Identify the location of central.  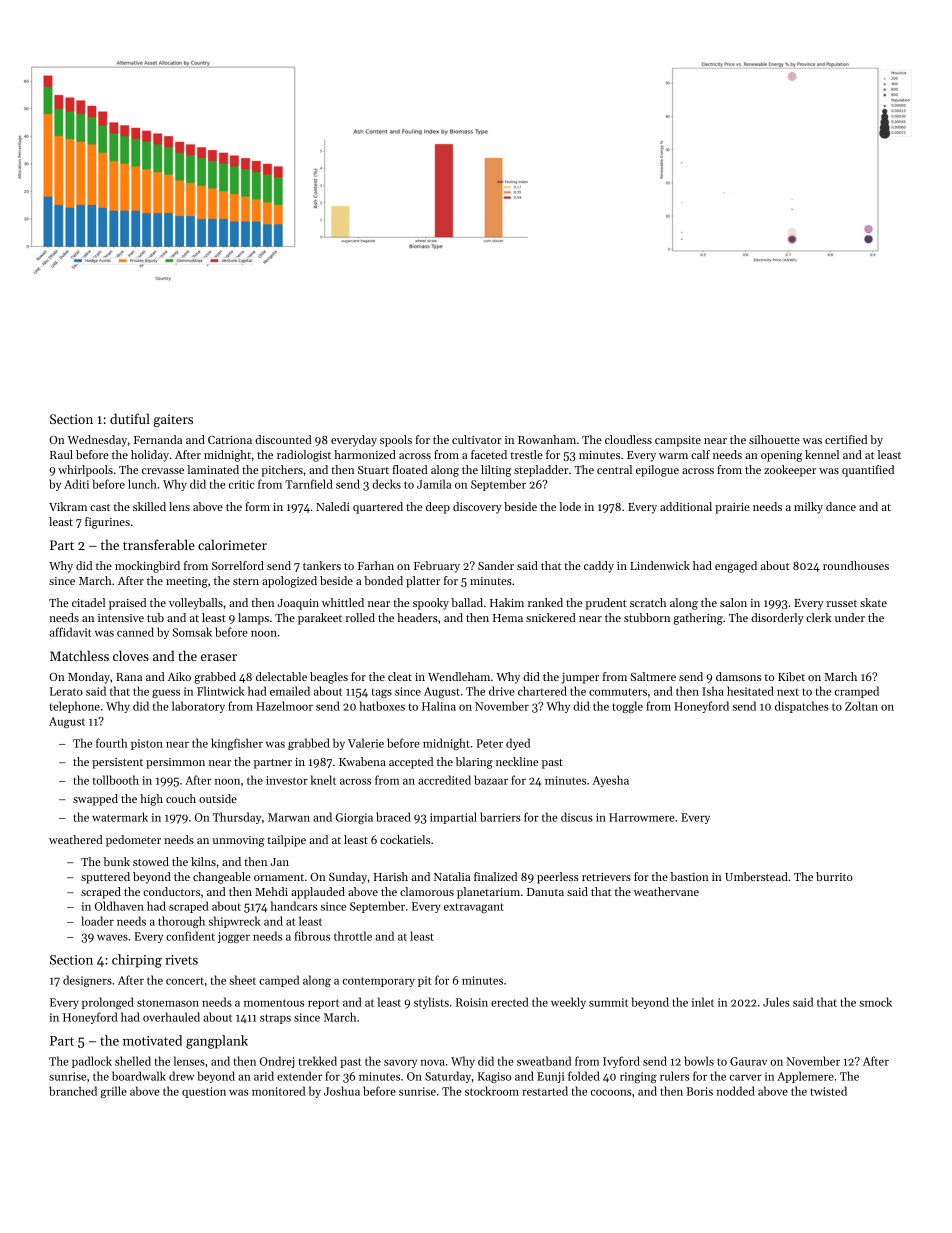
(614, 469).
